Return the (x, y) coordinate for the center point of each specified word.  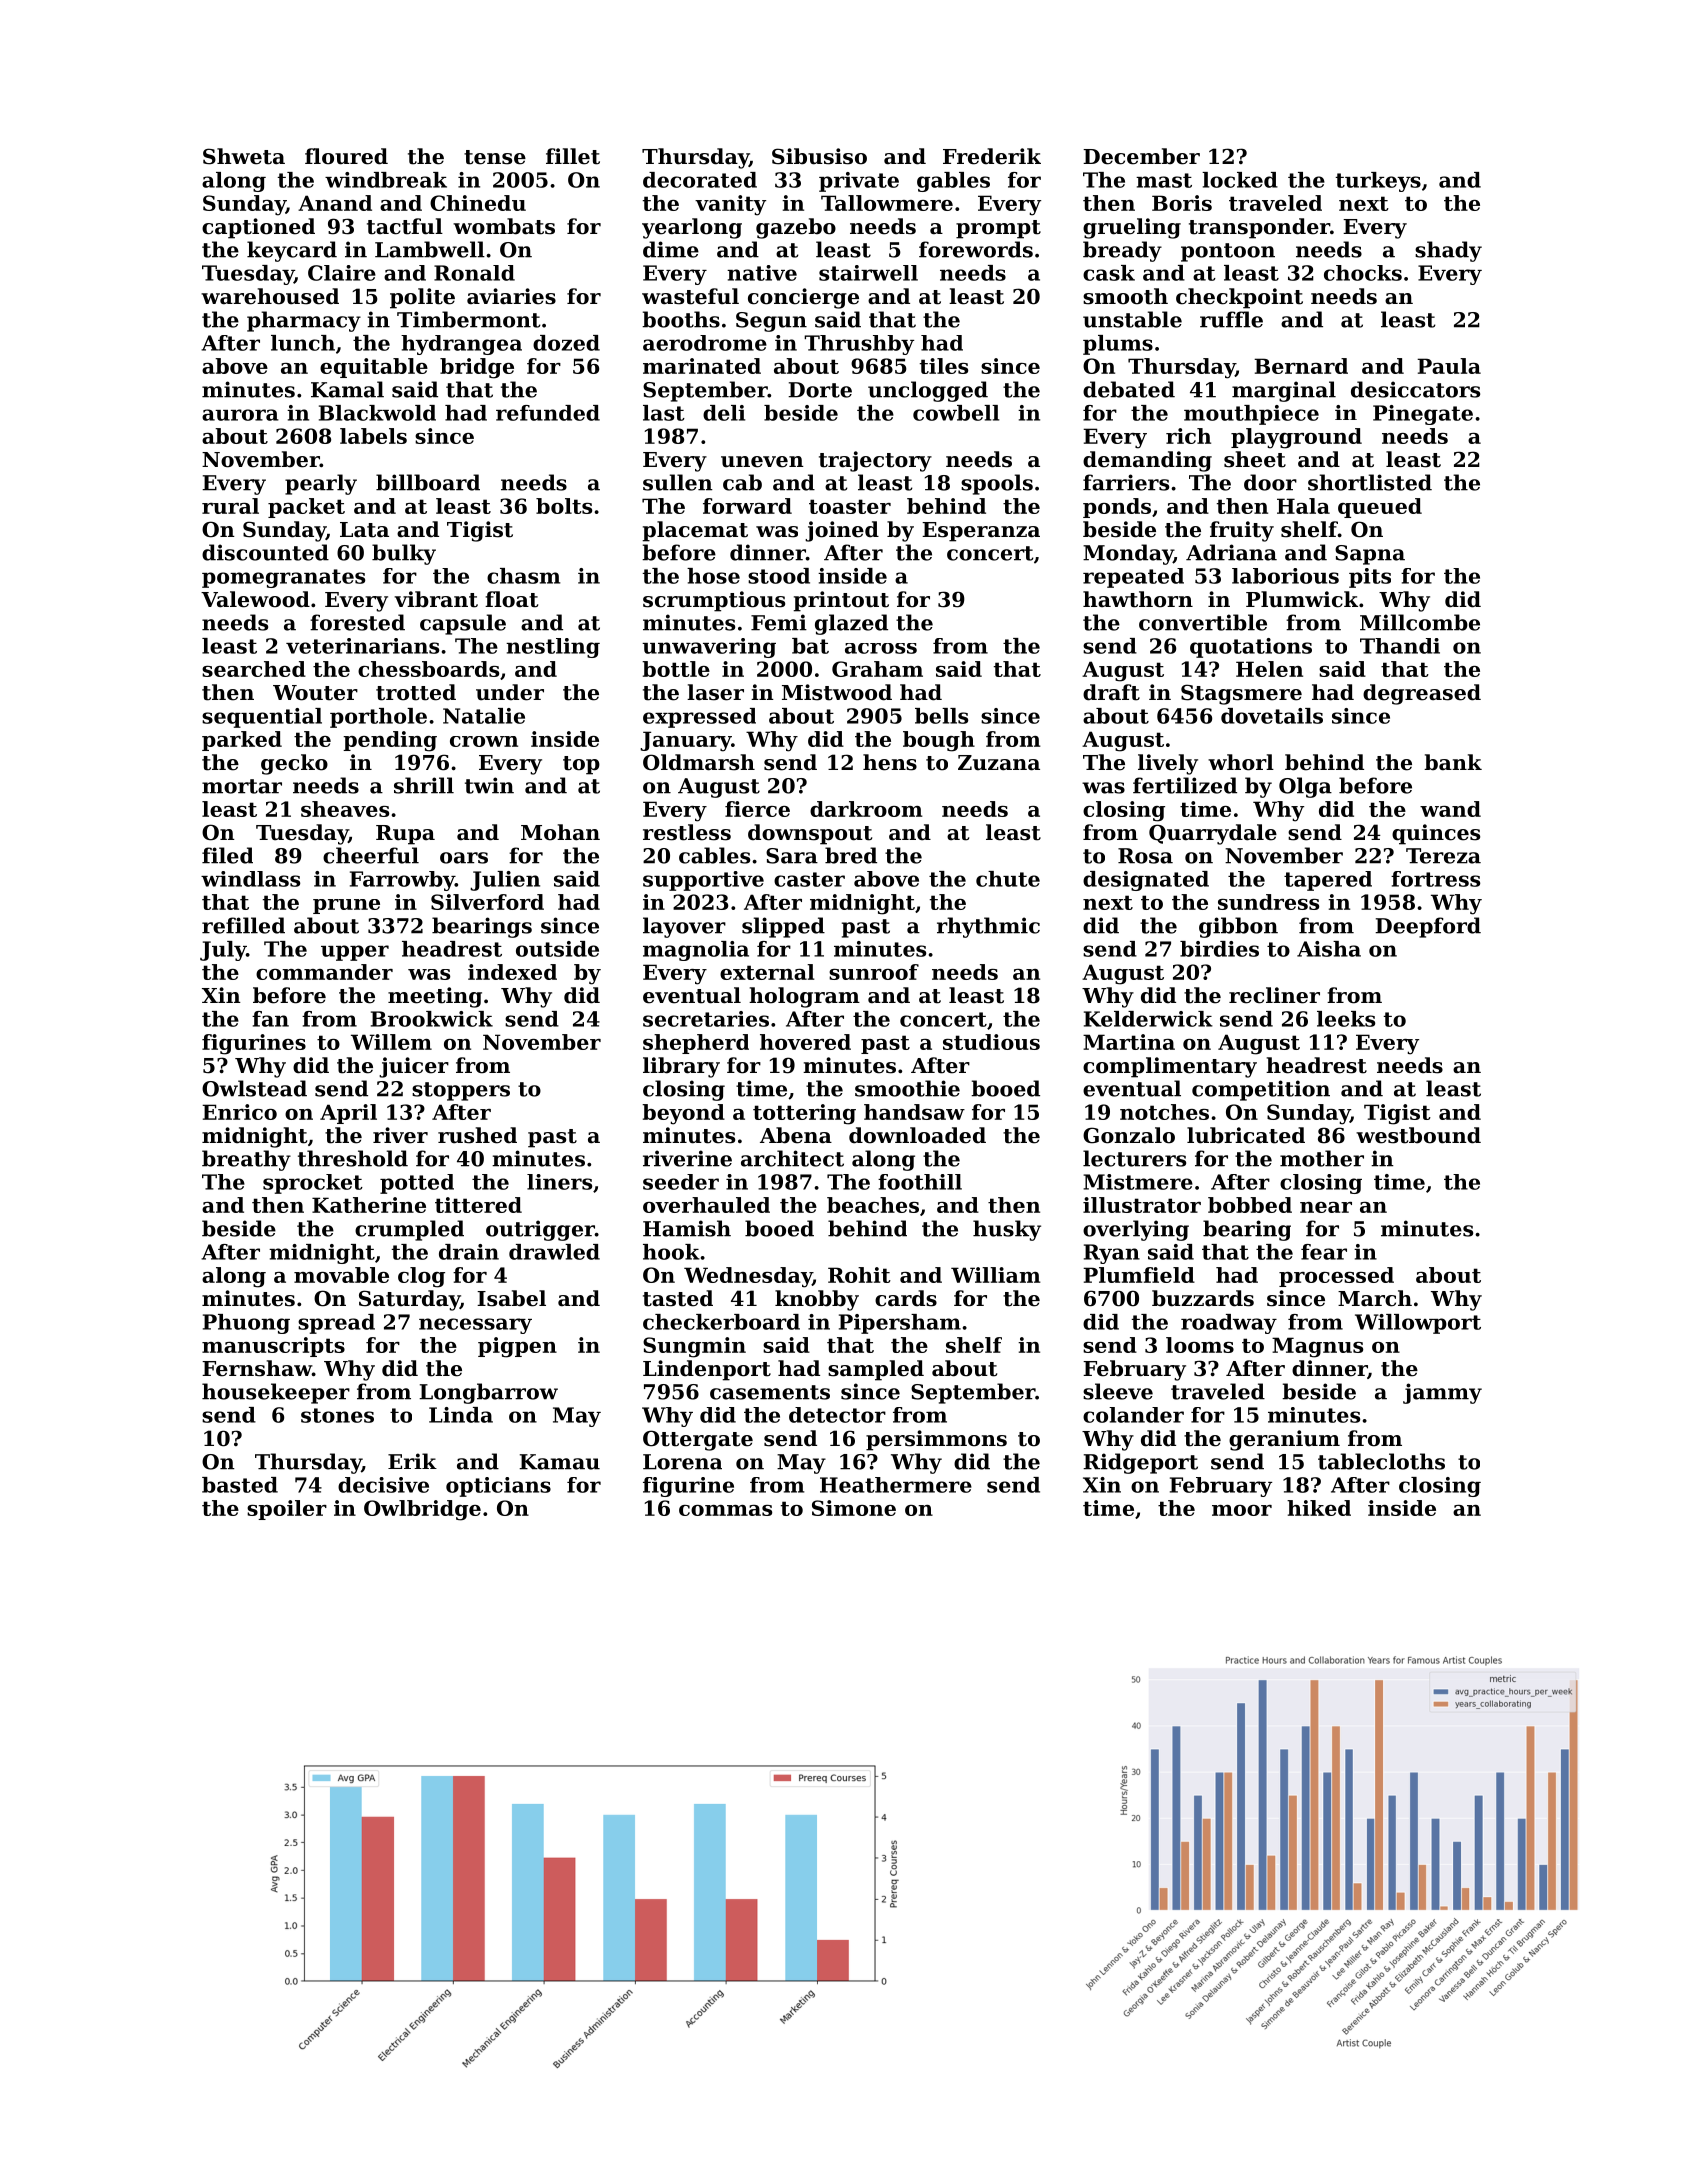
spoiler (287, 1510)
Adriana (1231, 552)
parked (242, 741)
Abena (796, 1135)
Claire (342, 273)
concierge (803, 298)
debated (1129, 389)
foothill (920, 1182)
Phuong (246, 1324)
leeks (1346, 1019)
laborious (1285, 576)
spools (997, 484)
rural (230, 506)
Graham (877, 669)
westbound (1418, 1135)
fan (270, 1019)
